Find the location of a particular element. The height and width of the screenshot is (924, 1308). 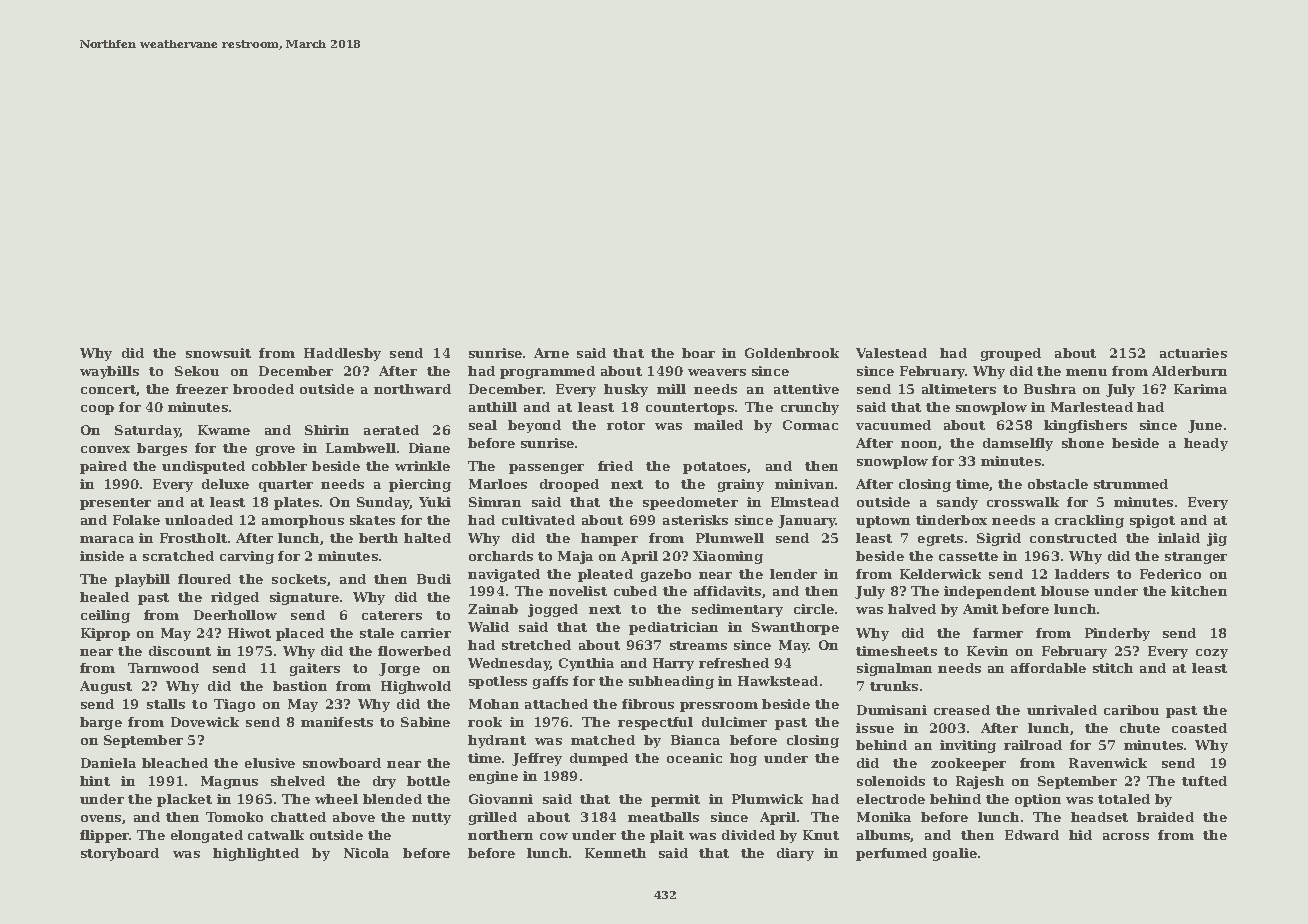

Highwold is located at coordinates (416, 687).
